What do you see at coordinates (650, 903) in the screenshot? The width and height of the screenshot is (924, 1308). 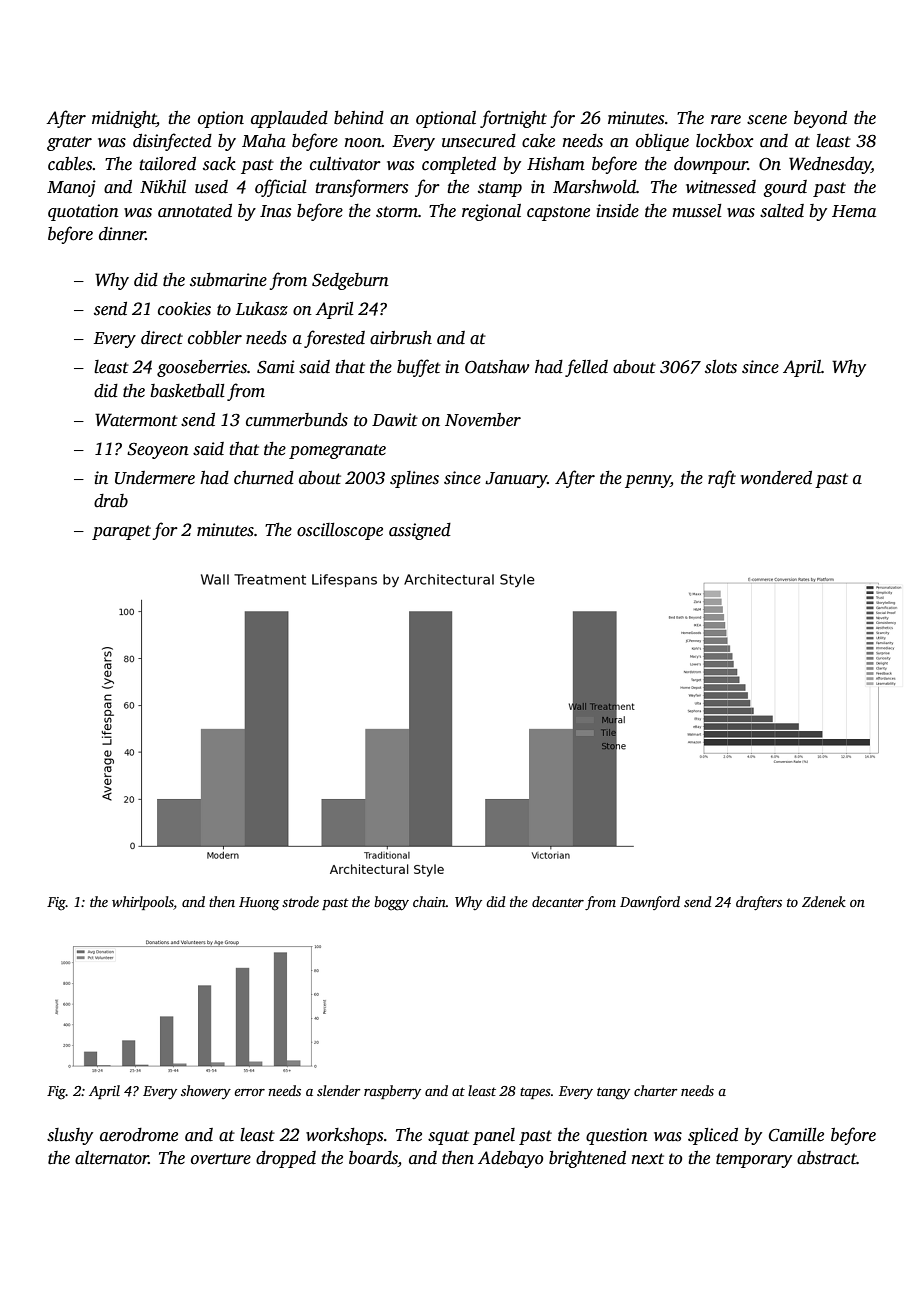 I see `Dawnford` at bounding box center [650, 903].
